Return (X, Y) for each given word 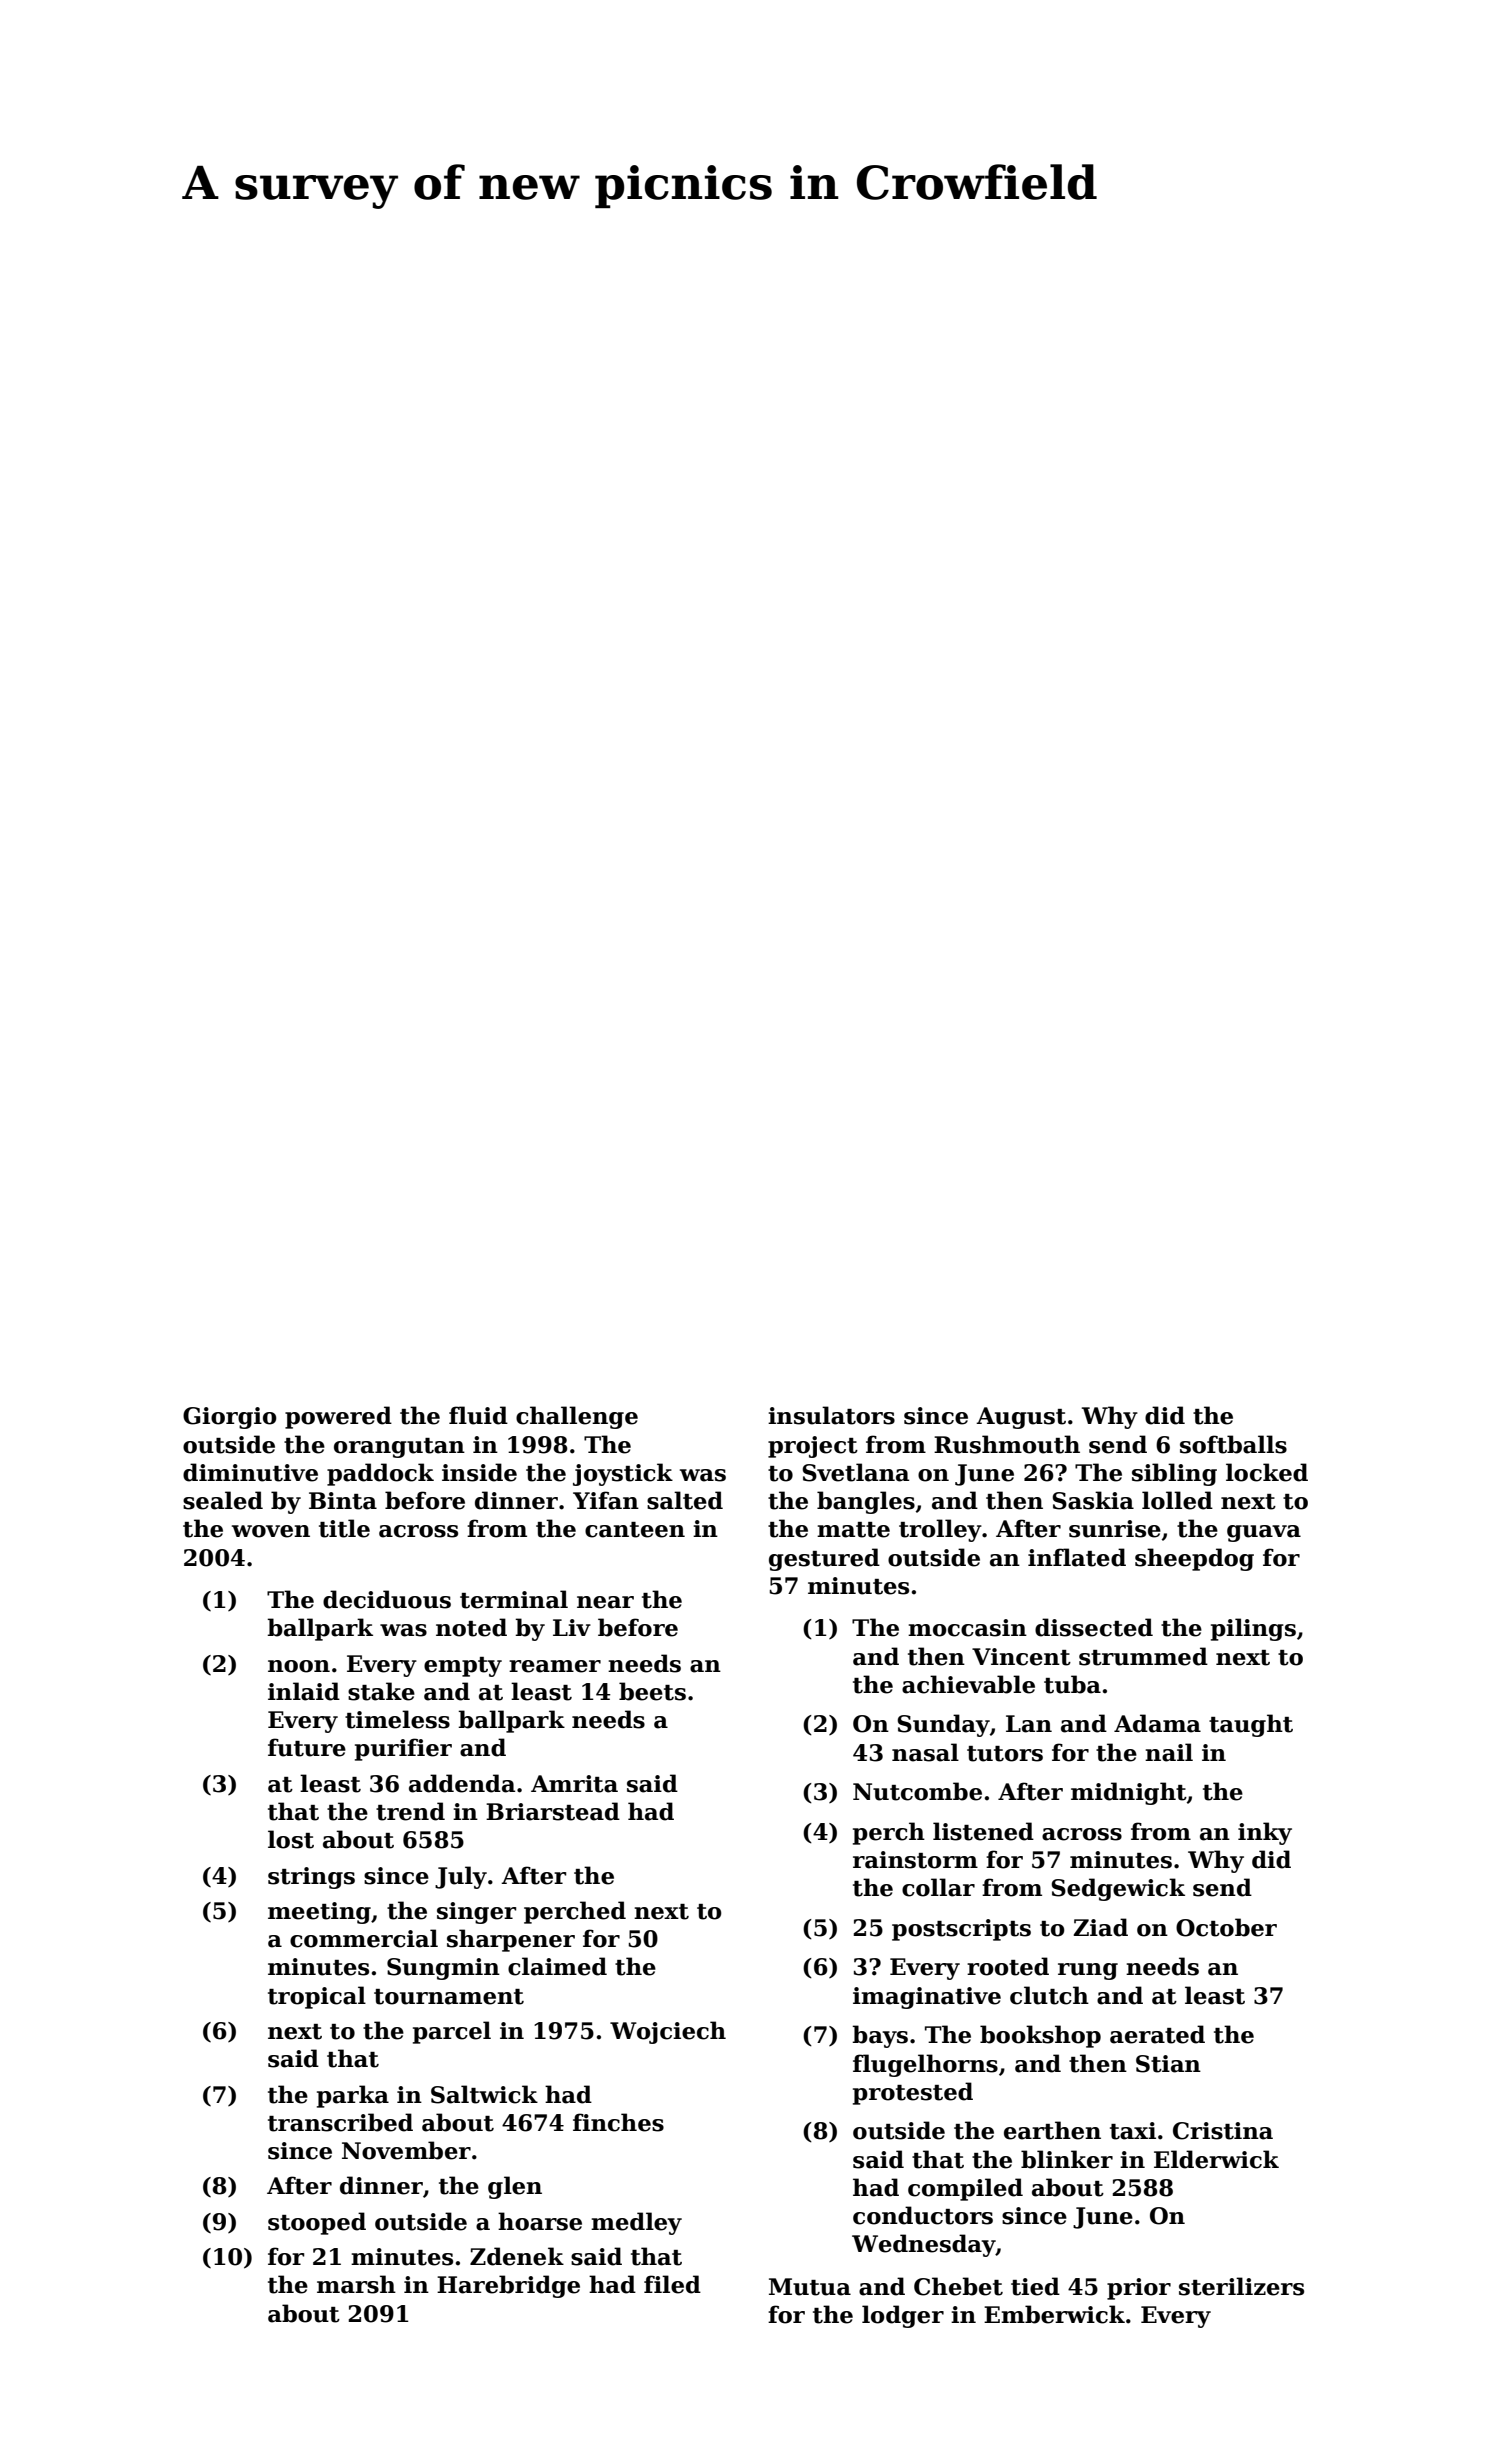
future (307, 1747)
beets (652, 1691)
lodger (903, 2316)
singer (476, 1913)
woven (271, 1531)
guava (1264, 1533)
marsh (356, 2284)
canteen (635, 1530)
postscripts (961, 1930)
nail (1169, 1752)
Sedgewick (1118, 1889)
